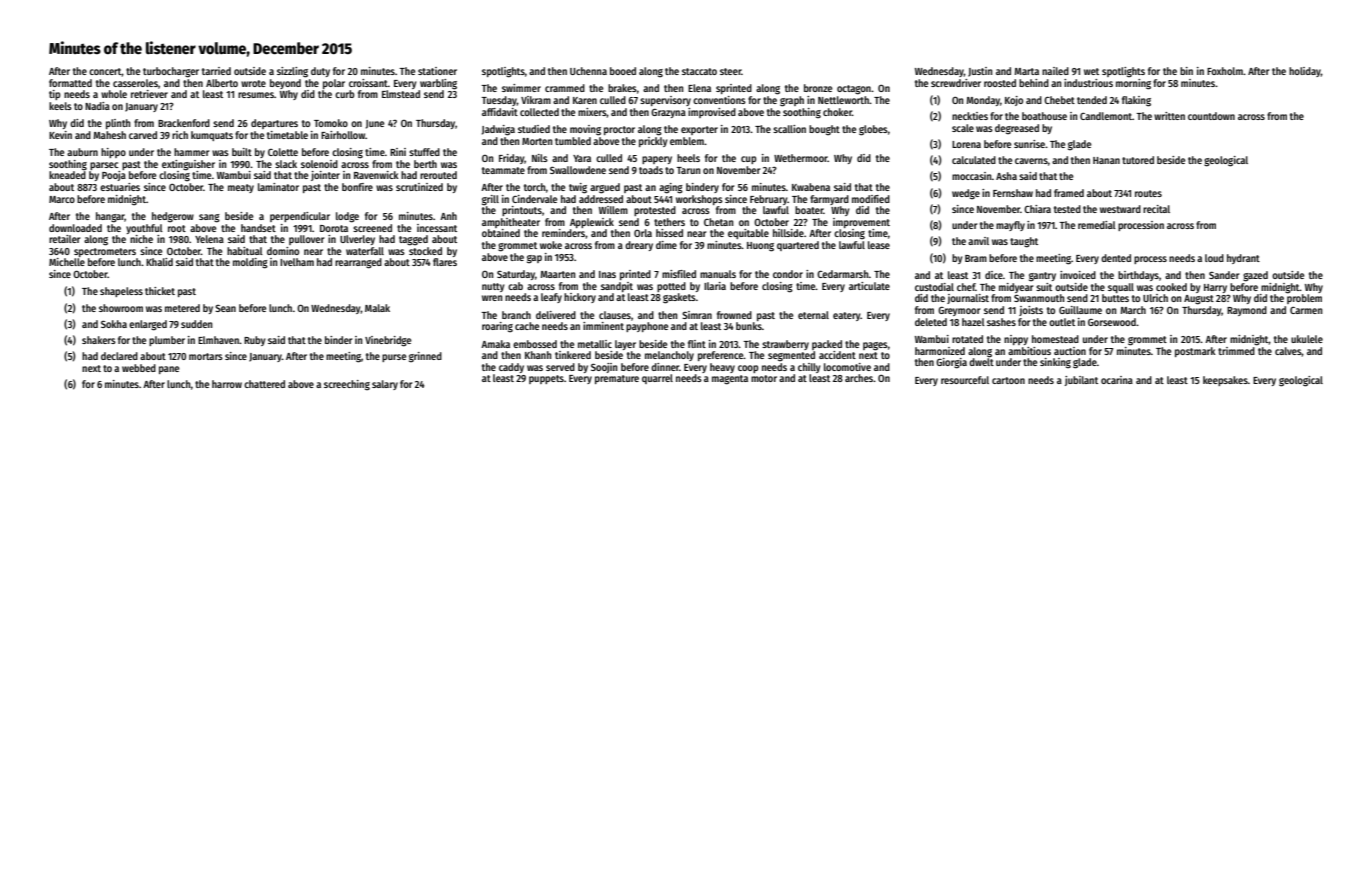  I want to click on jointer, so click(325, 176).
